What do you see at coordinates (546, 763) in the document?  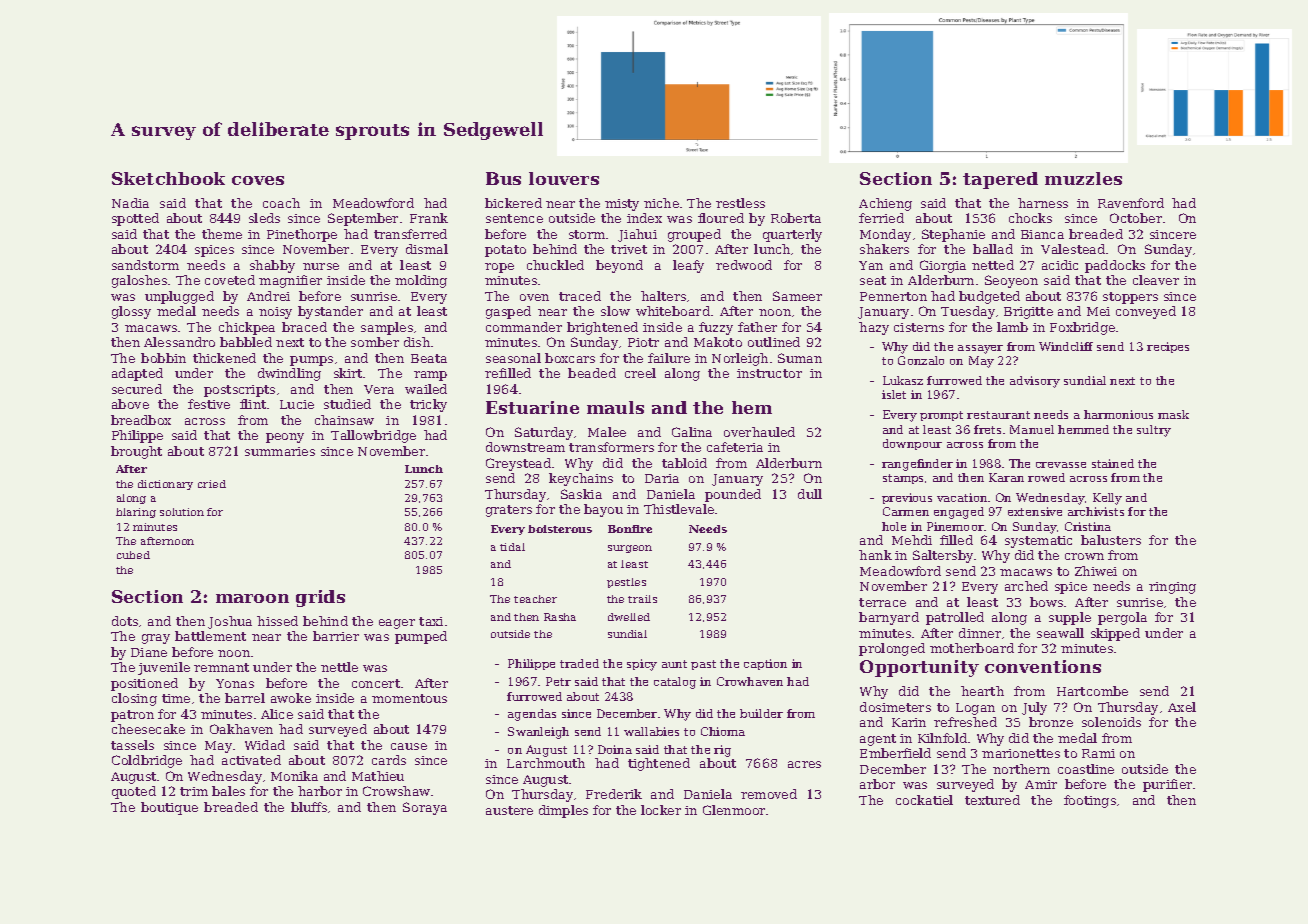 I see `Larchmouth` at bounding box center [546, 763].
